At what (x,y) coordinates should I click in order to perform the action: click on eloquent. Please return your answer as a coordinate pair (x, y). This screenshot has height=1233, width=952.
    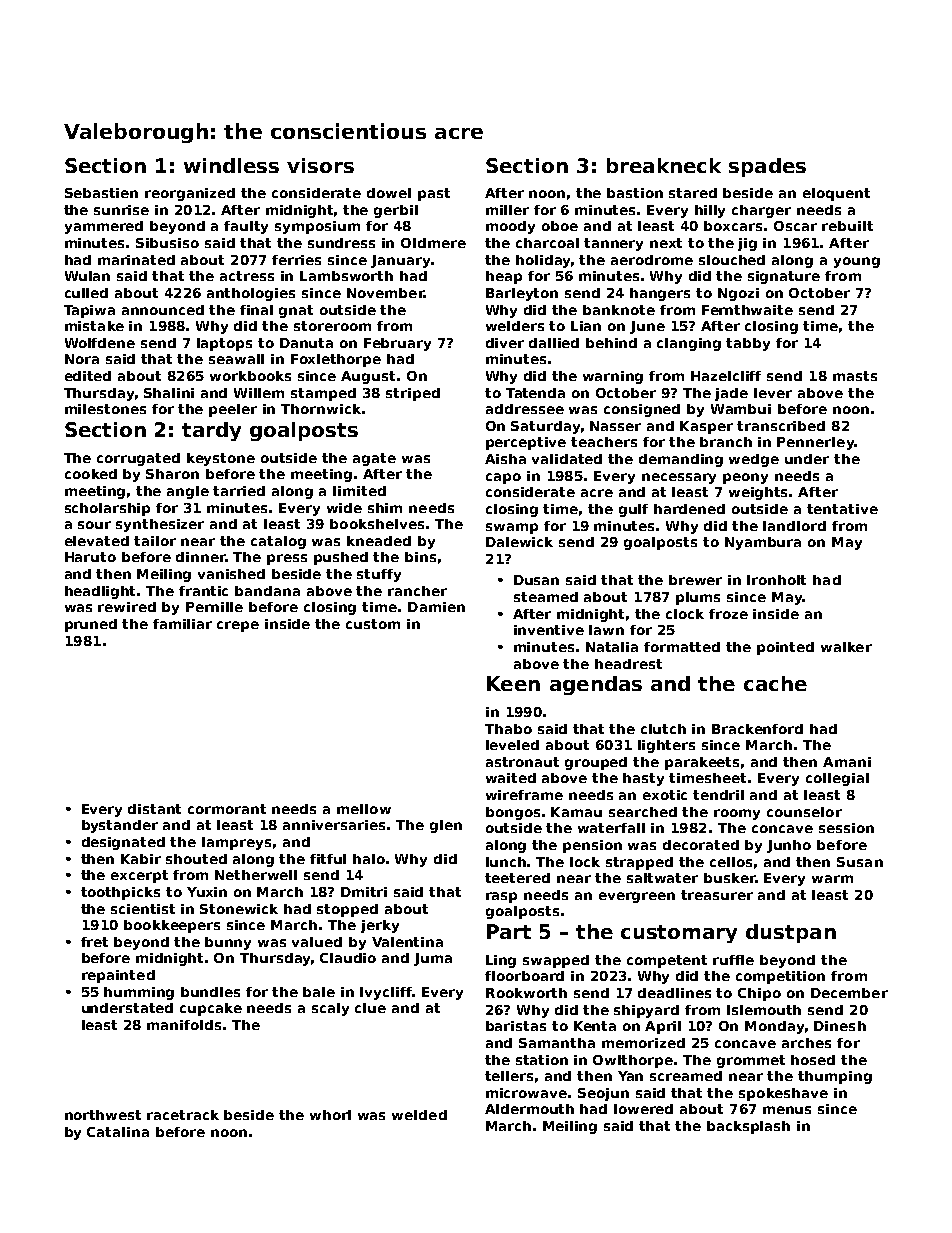
    Looking at the image, I should click on (836, 194).
